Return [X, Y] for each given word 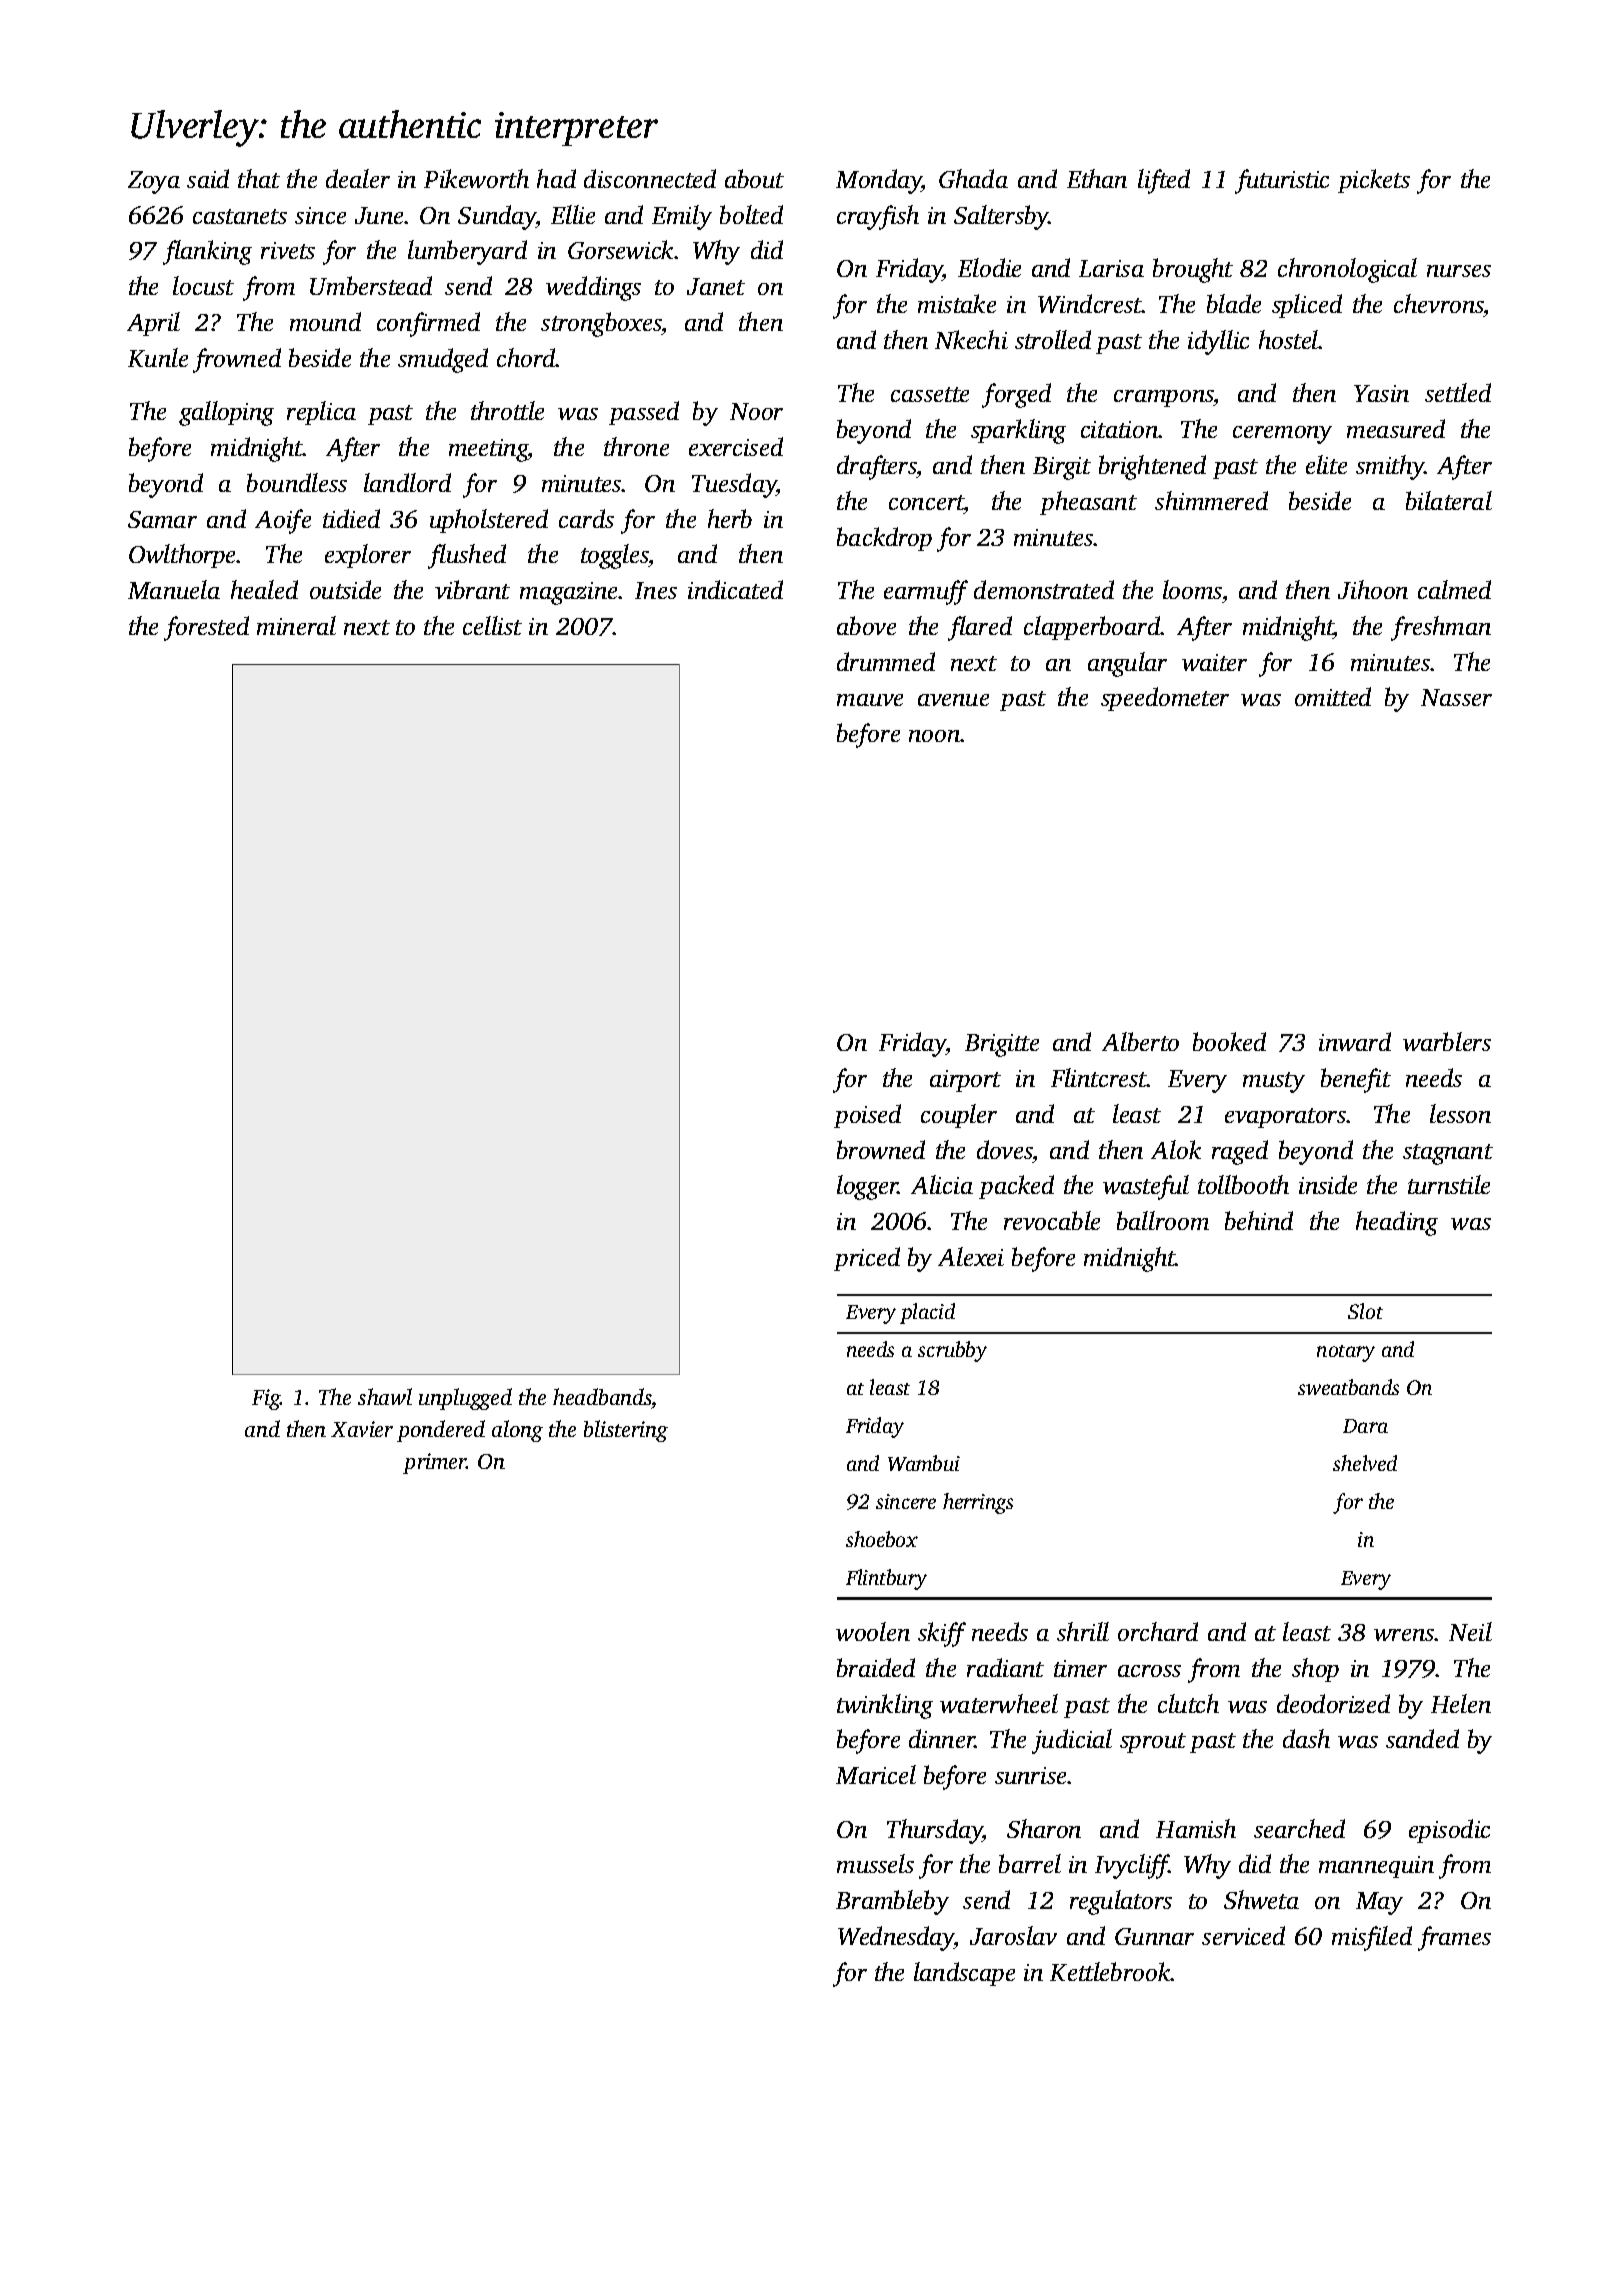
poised [867, 1116]
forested [206, 628]
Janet [716, 286]
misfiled [1372, 1938]
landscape [964, 1974]
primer [435, 1463]
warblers [1447, 1041]
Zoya [154, 182]
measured [1396, 428]
